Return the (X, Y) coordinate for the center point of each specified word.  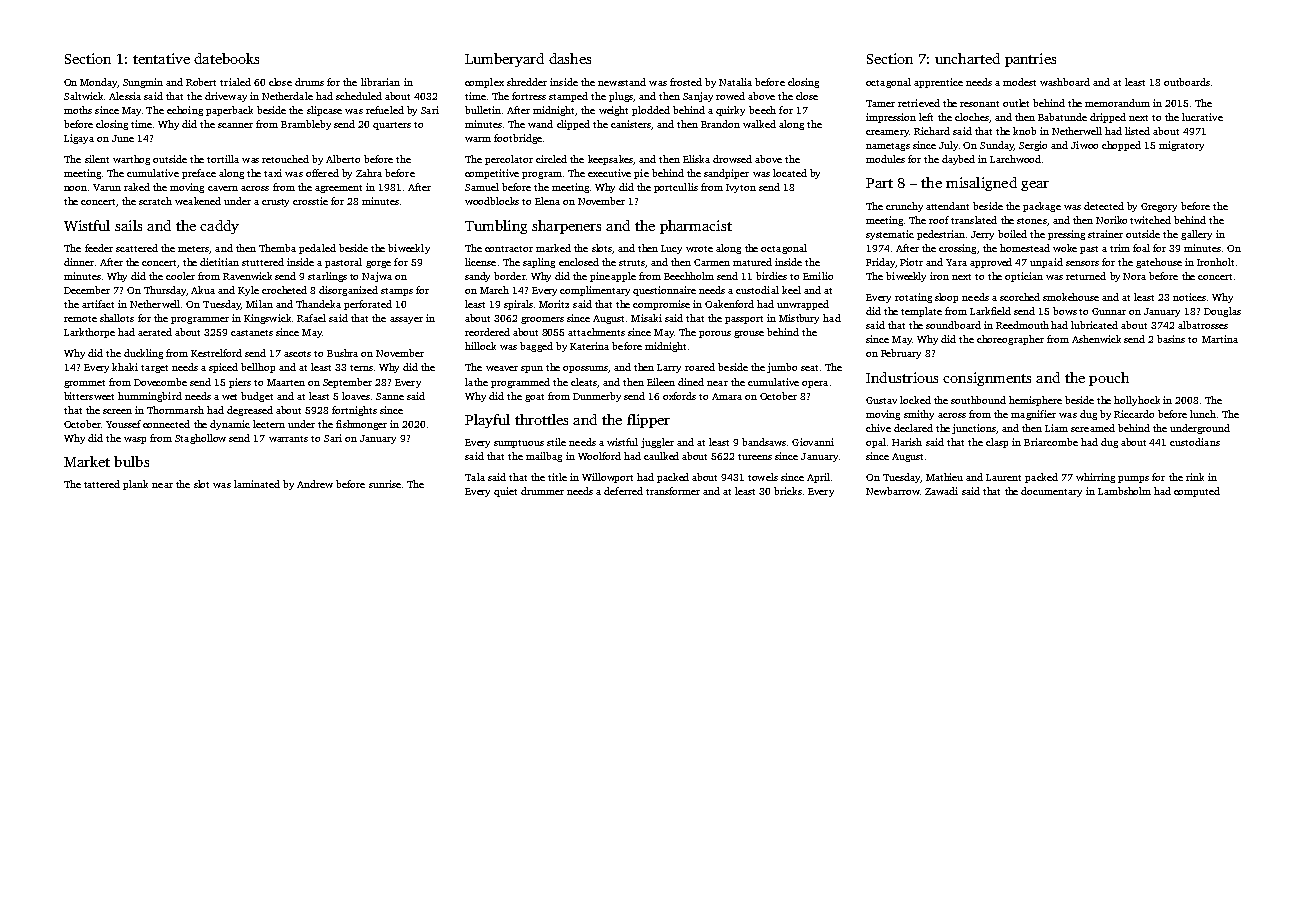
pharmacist (696, 227)
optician (1024, 277)
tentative (161, 58)
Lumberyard (504, 60)
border (510, 276)
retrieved (919, 103)
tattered (102, 484)
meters (194, 250)
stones (1032, 221)
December (87, 290)
